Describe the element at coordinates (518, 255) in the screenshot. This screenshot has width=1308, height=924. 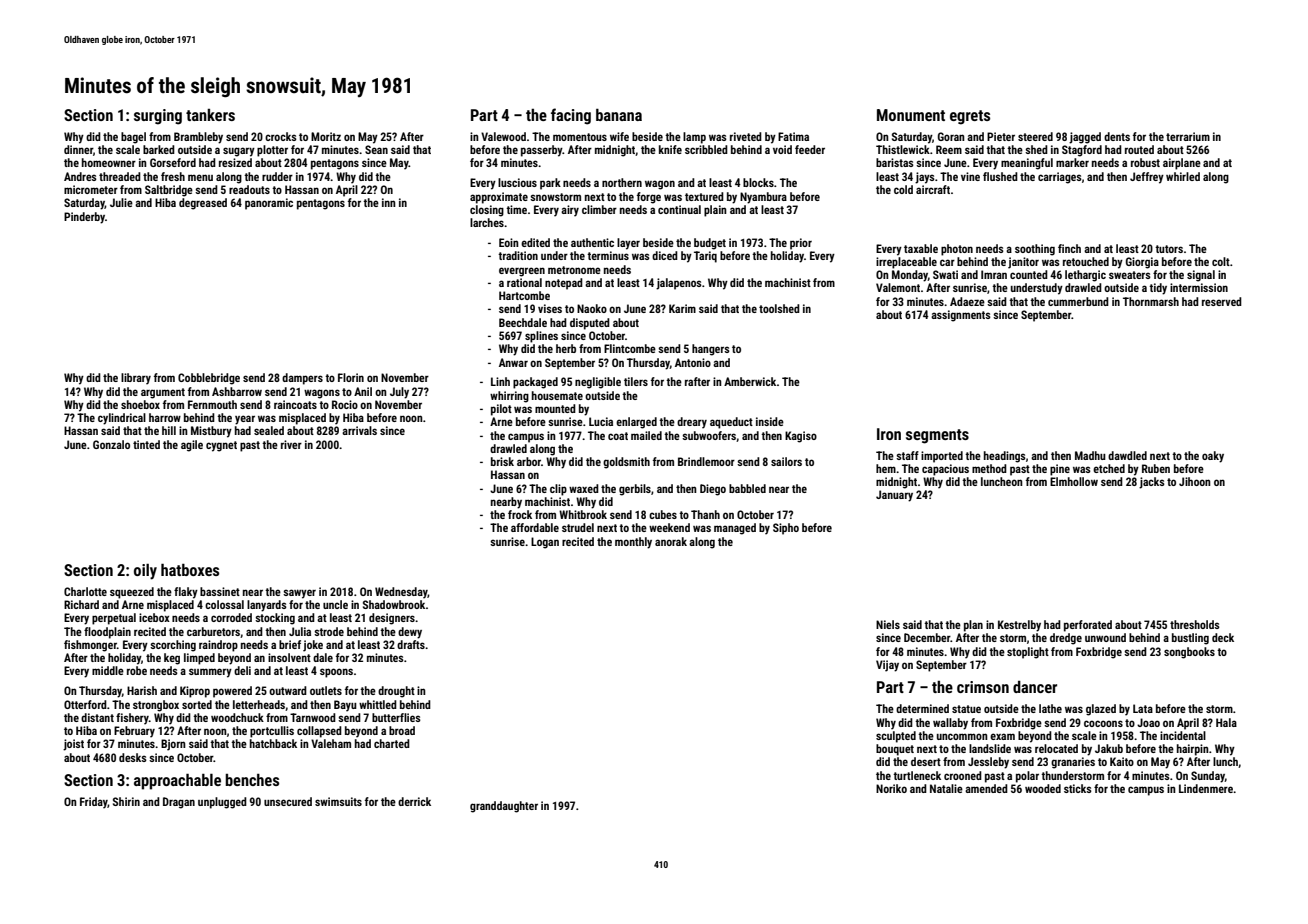
I see `tradition` at that location.
